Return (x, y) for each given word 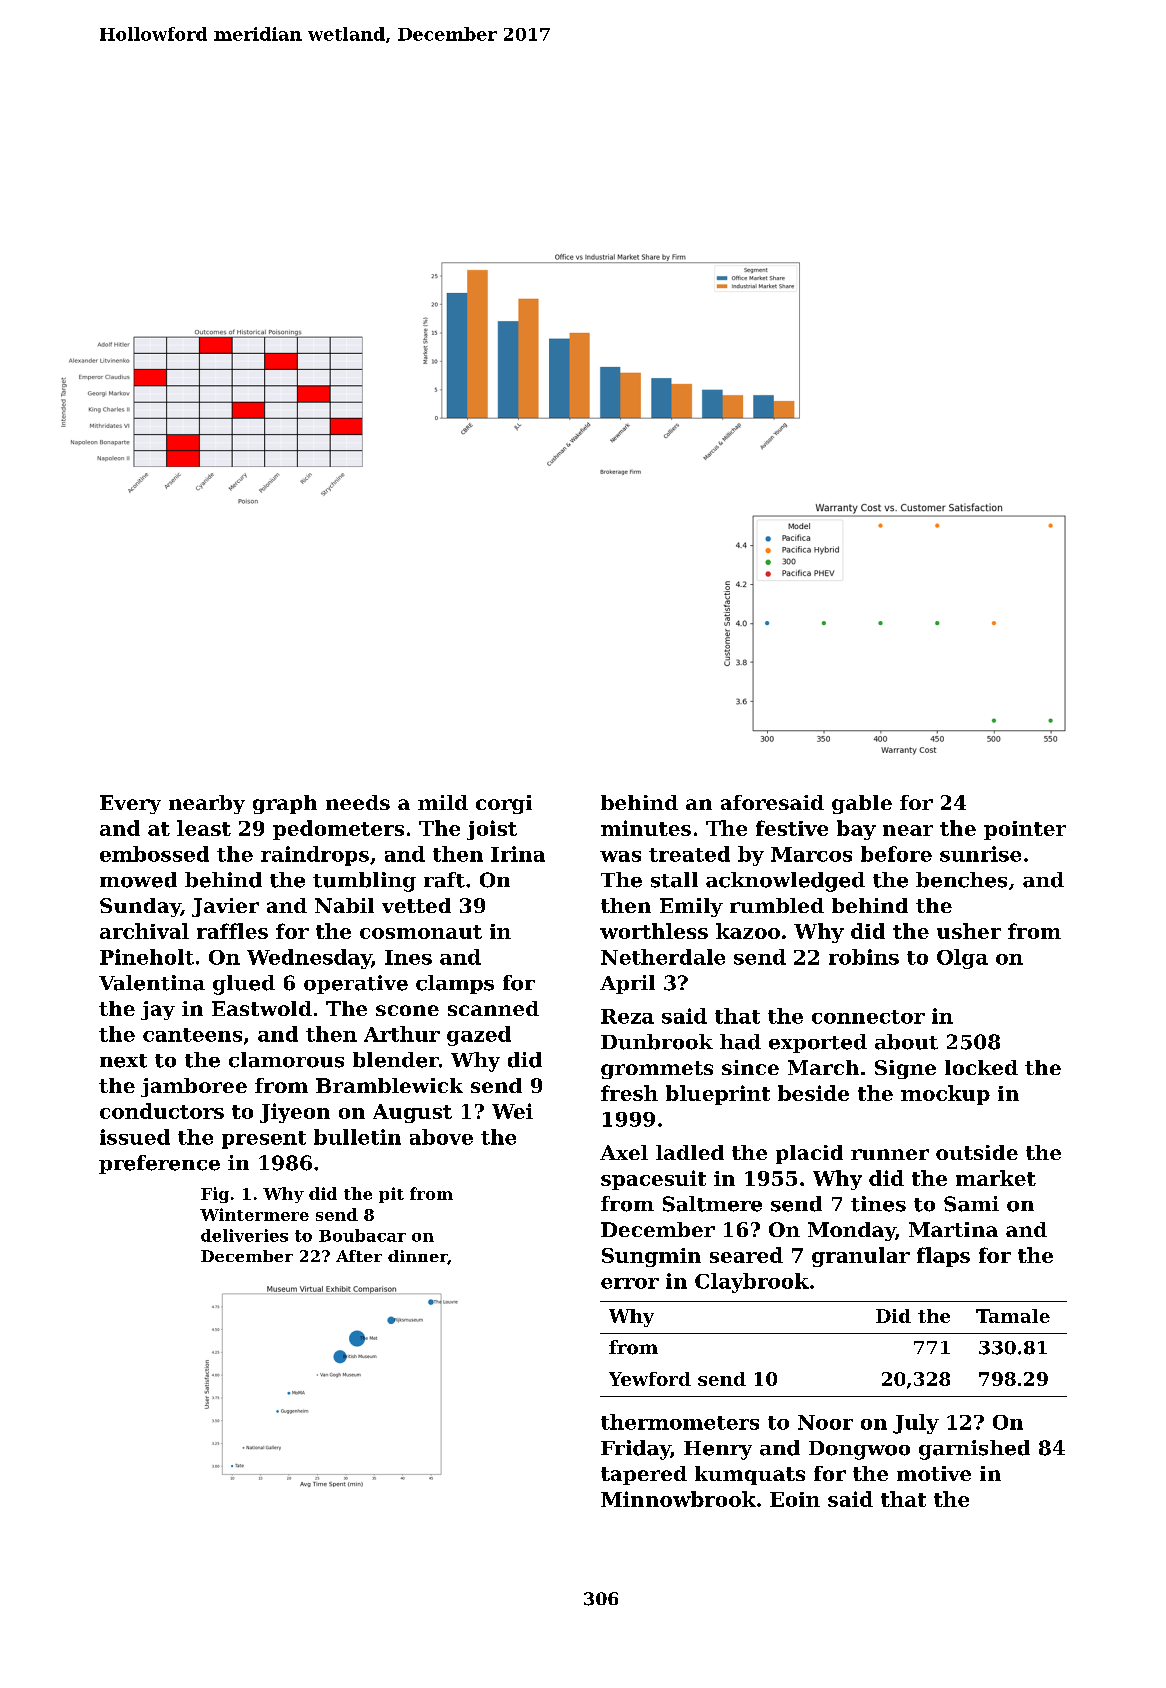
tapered (644, 1475)
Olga (962, 959)
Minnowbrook (678, 1499)
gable (862, 804)
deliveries (244, 1235)
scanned (493, 1008)
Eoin (795, 1499)
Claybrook (752, 1283)
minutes (646, 828)
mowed (138, 880)
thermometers (680, 1422)
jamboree (194, 1087)
